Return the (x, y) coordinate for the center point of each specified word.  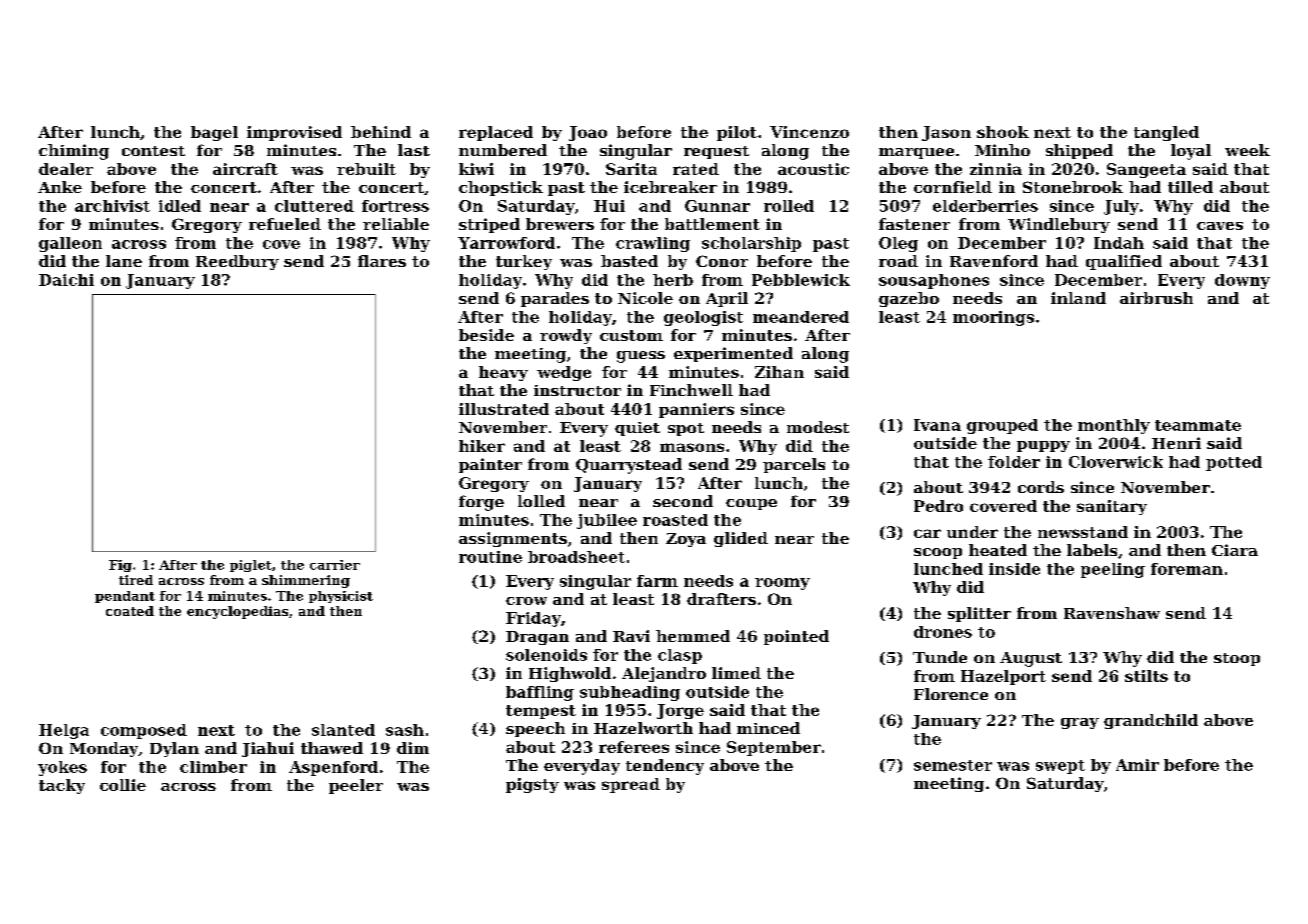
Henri (1176, 443)
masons (692, 447)
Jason (946, 133)
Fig (120, 566)
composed (144, 731)
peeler (356, 786)
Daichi (66, 280)
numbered (503, 150)
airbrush (1156, 298)
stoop (1237, 659)
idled (180, 206)
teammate (1198, 425)
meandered (801, 317)
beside (486, 335)
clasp (680, 656)
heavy (503, 373)
